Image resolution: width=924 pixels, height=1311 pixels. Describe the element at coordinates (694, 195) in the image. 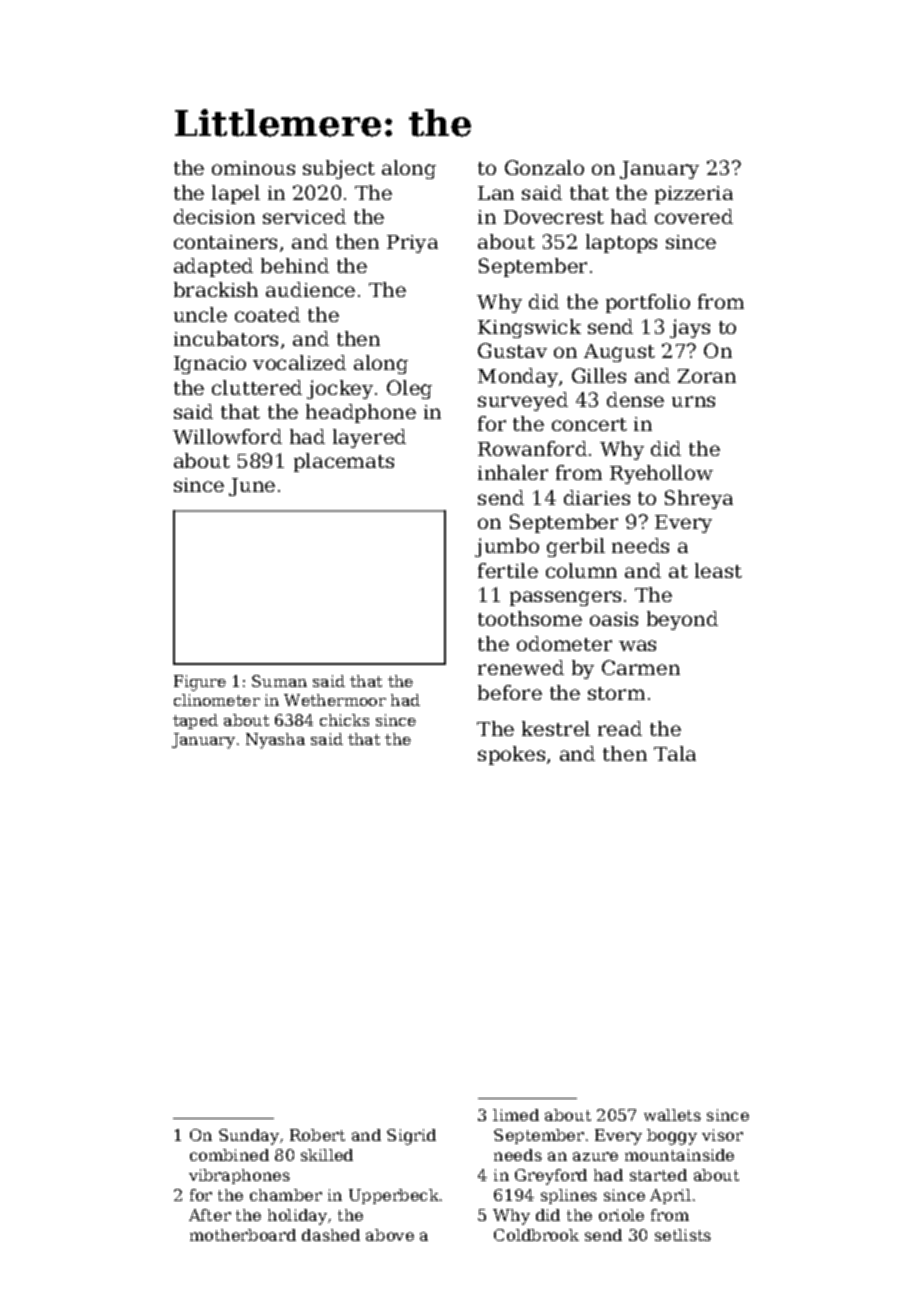

I see `pizzeria` at that location.
